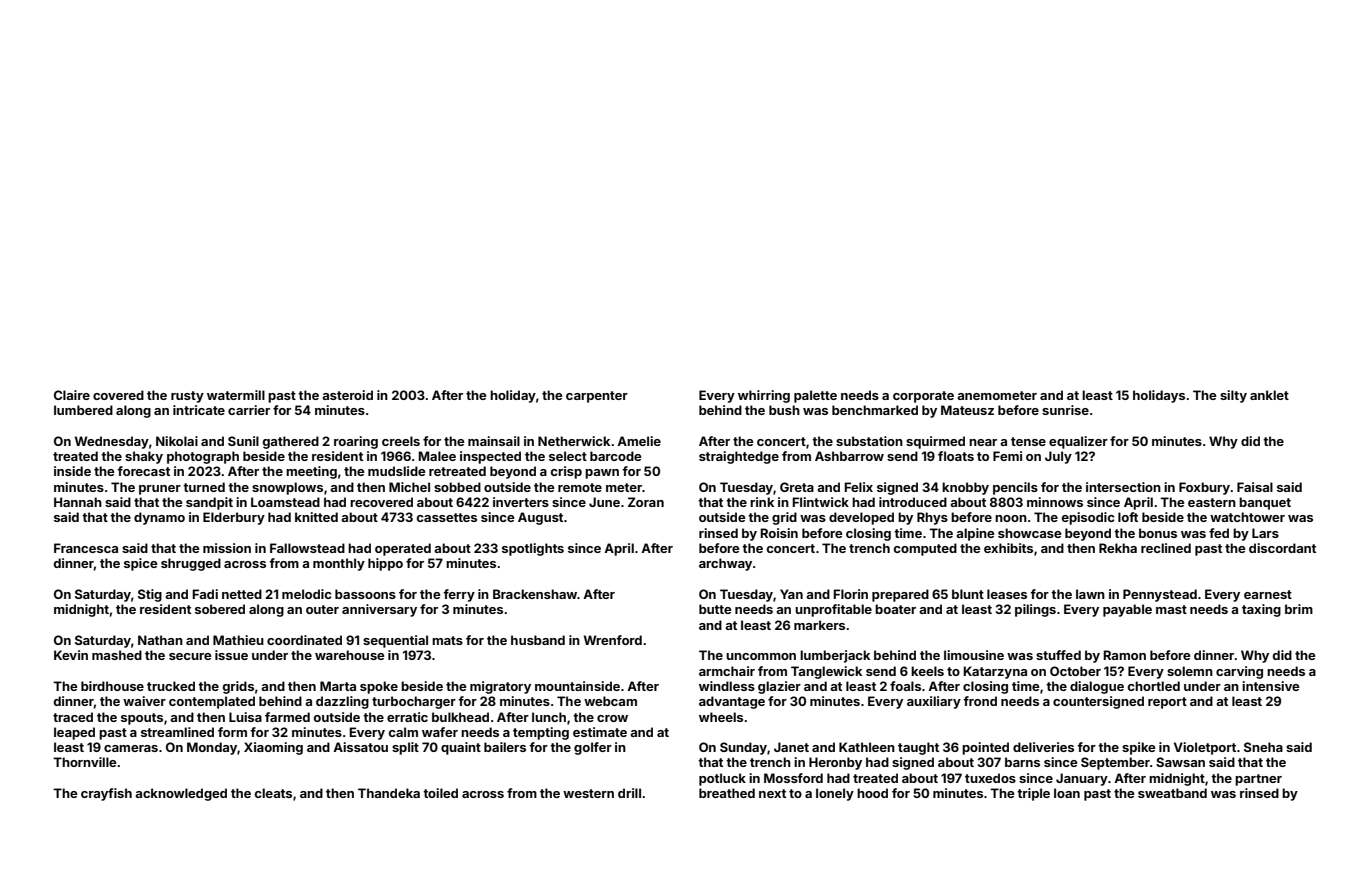 The height and width of the screenshot is (887, 1372). Describe the element at coordinates (159, 518) in the screenshot. I see `dynamo` at that location.
